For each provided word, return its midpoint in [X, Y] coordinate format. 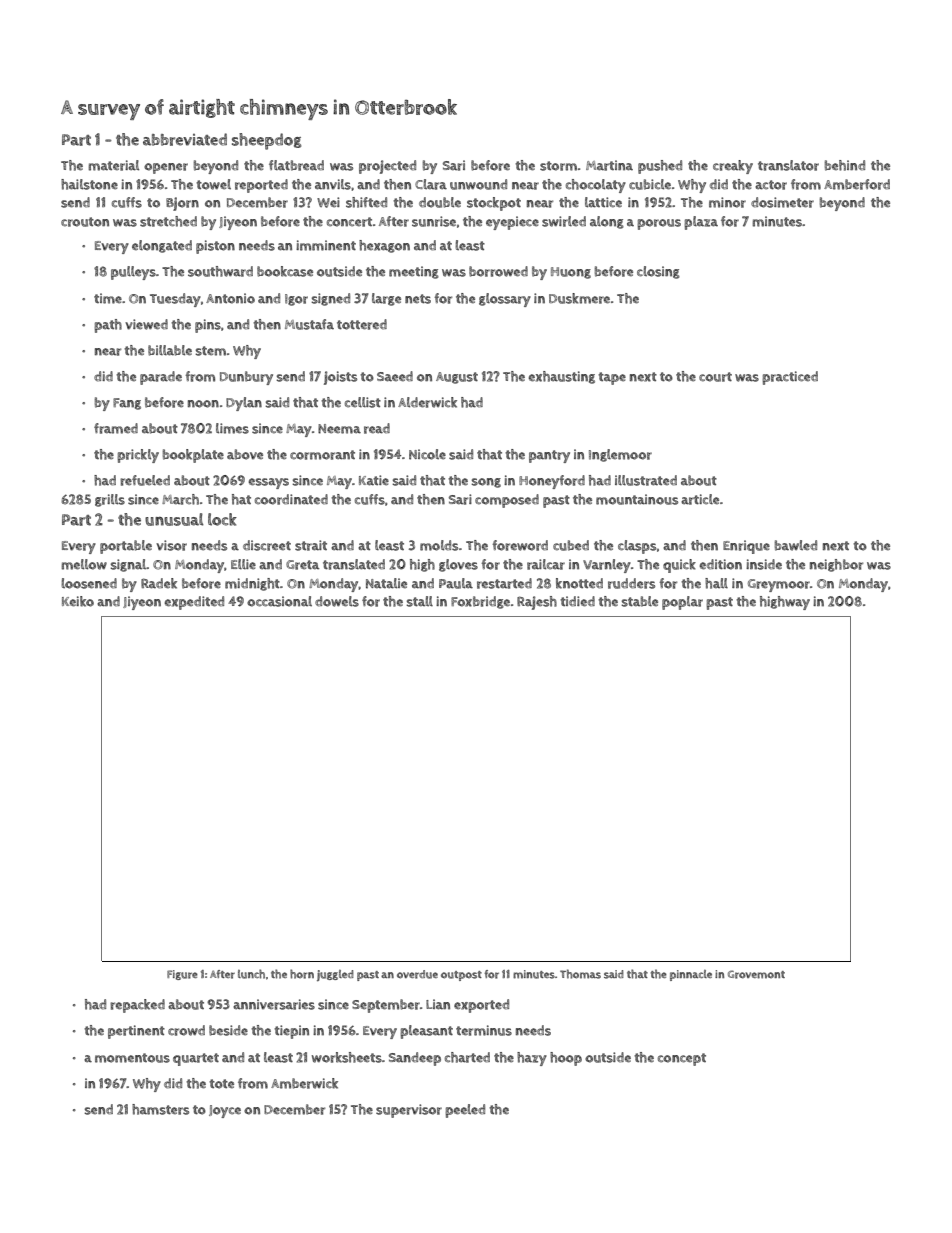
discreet [267, 545]
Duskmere [579, 298]
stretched [168, 221]
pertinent [136, 1032]
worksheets [347, 1057]
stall [419, 601]
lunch [251, 974]
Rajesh [537, 603]
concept [682, 1059]
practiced [790, 378]
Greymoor [779, 585]
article [700, 499]
